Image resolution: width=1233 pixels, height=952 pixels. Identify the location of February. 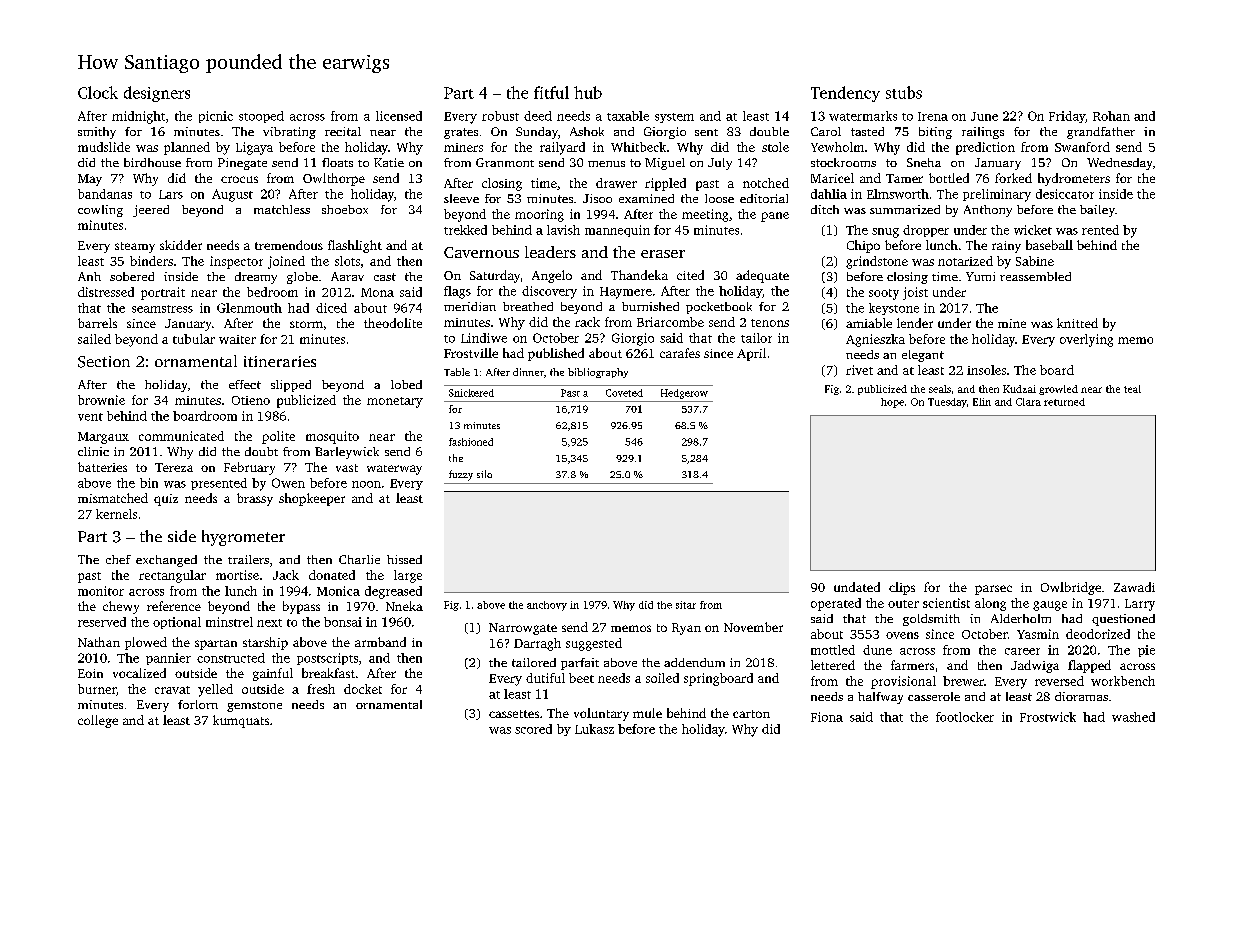
(249, 468).
